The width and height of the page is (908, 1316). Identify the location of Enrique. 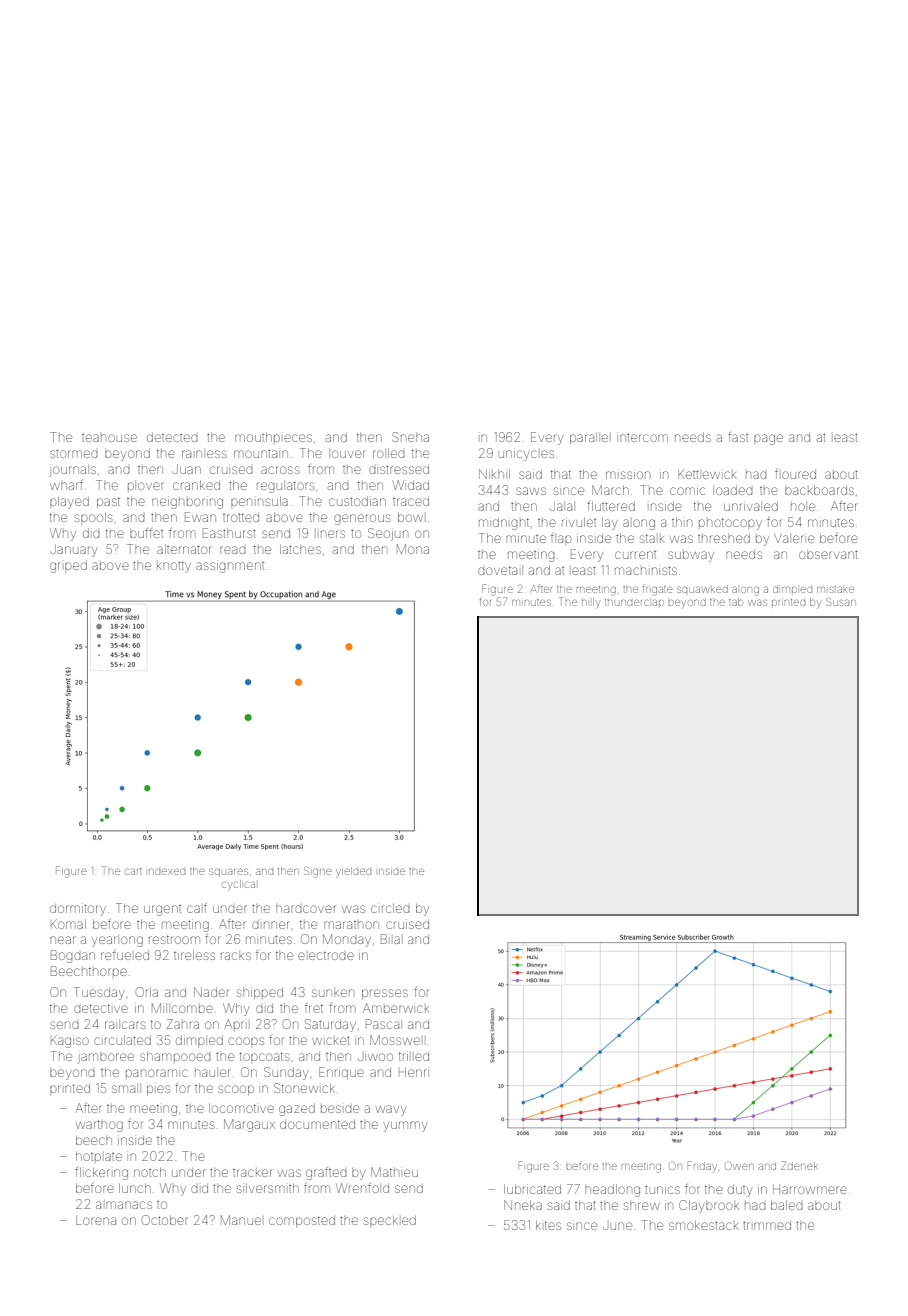
(341, 1073).
